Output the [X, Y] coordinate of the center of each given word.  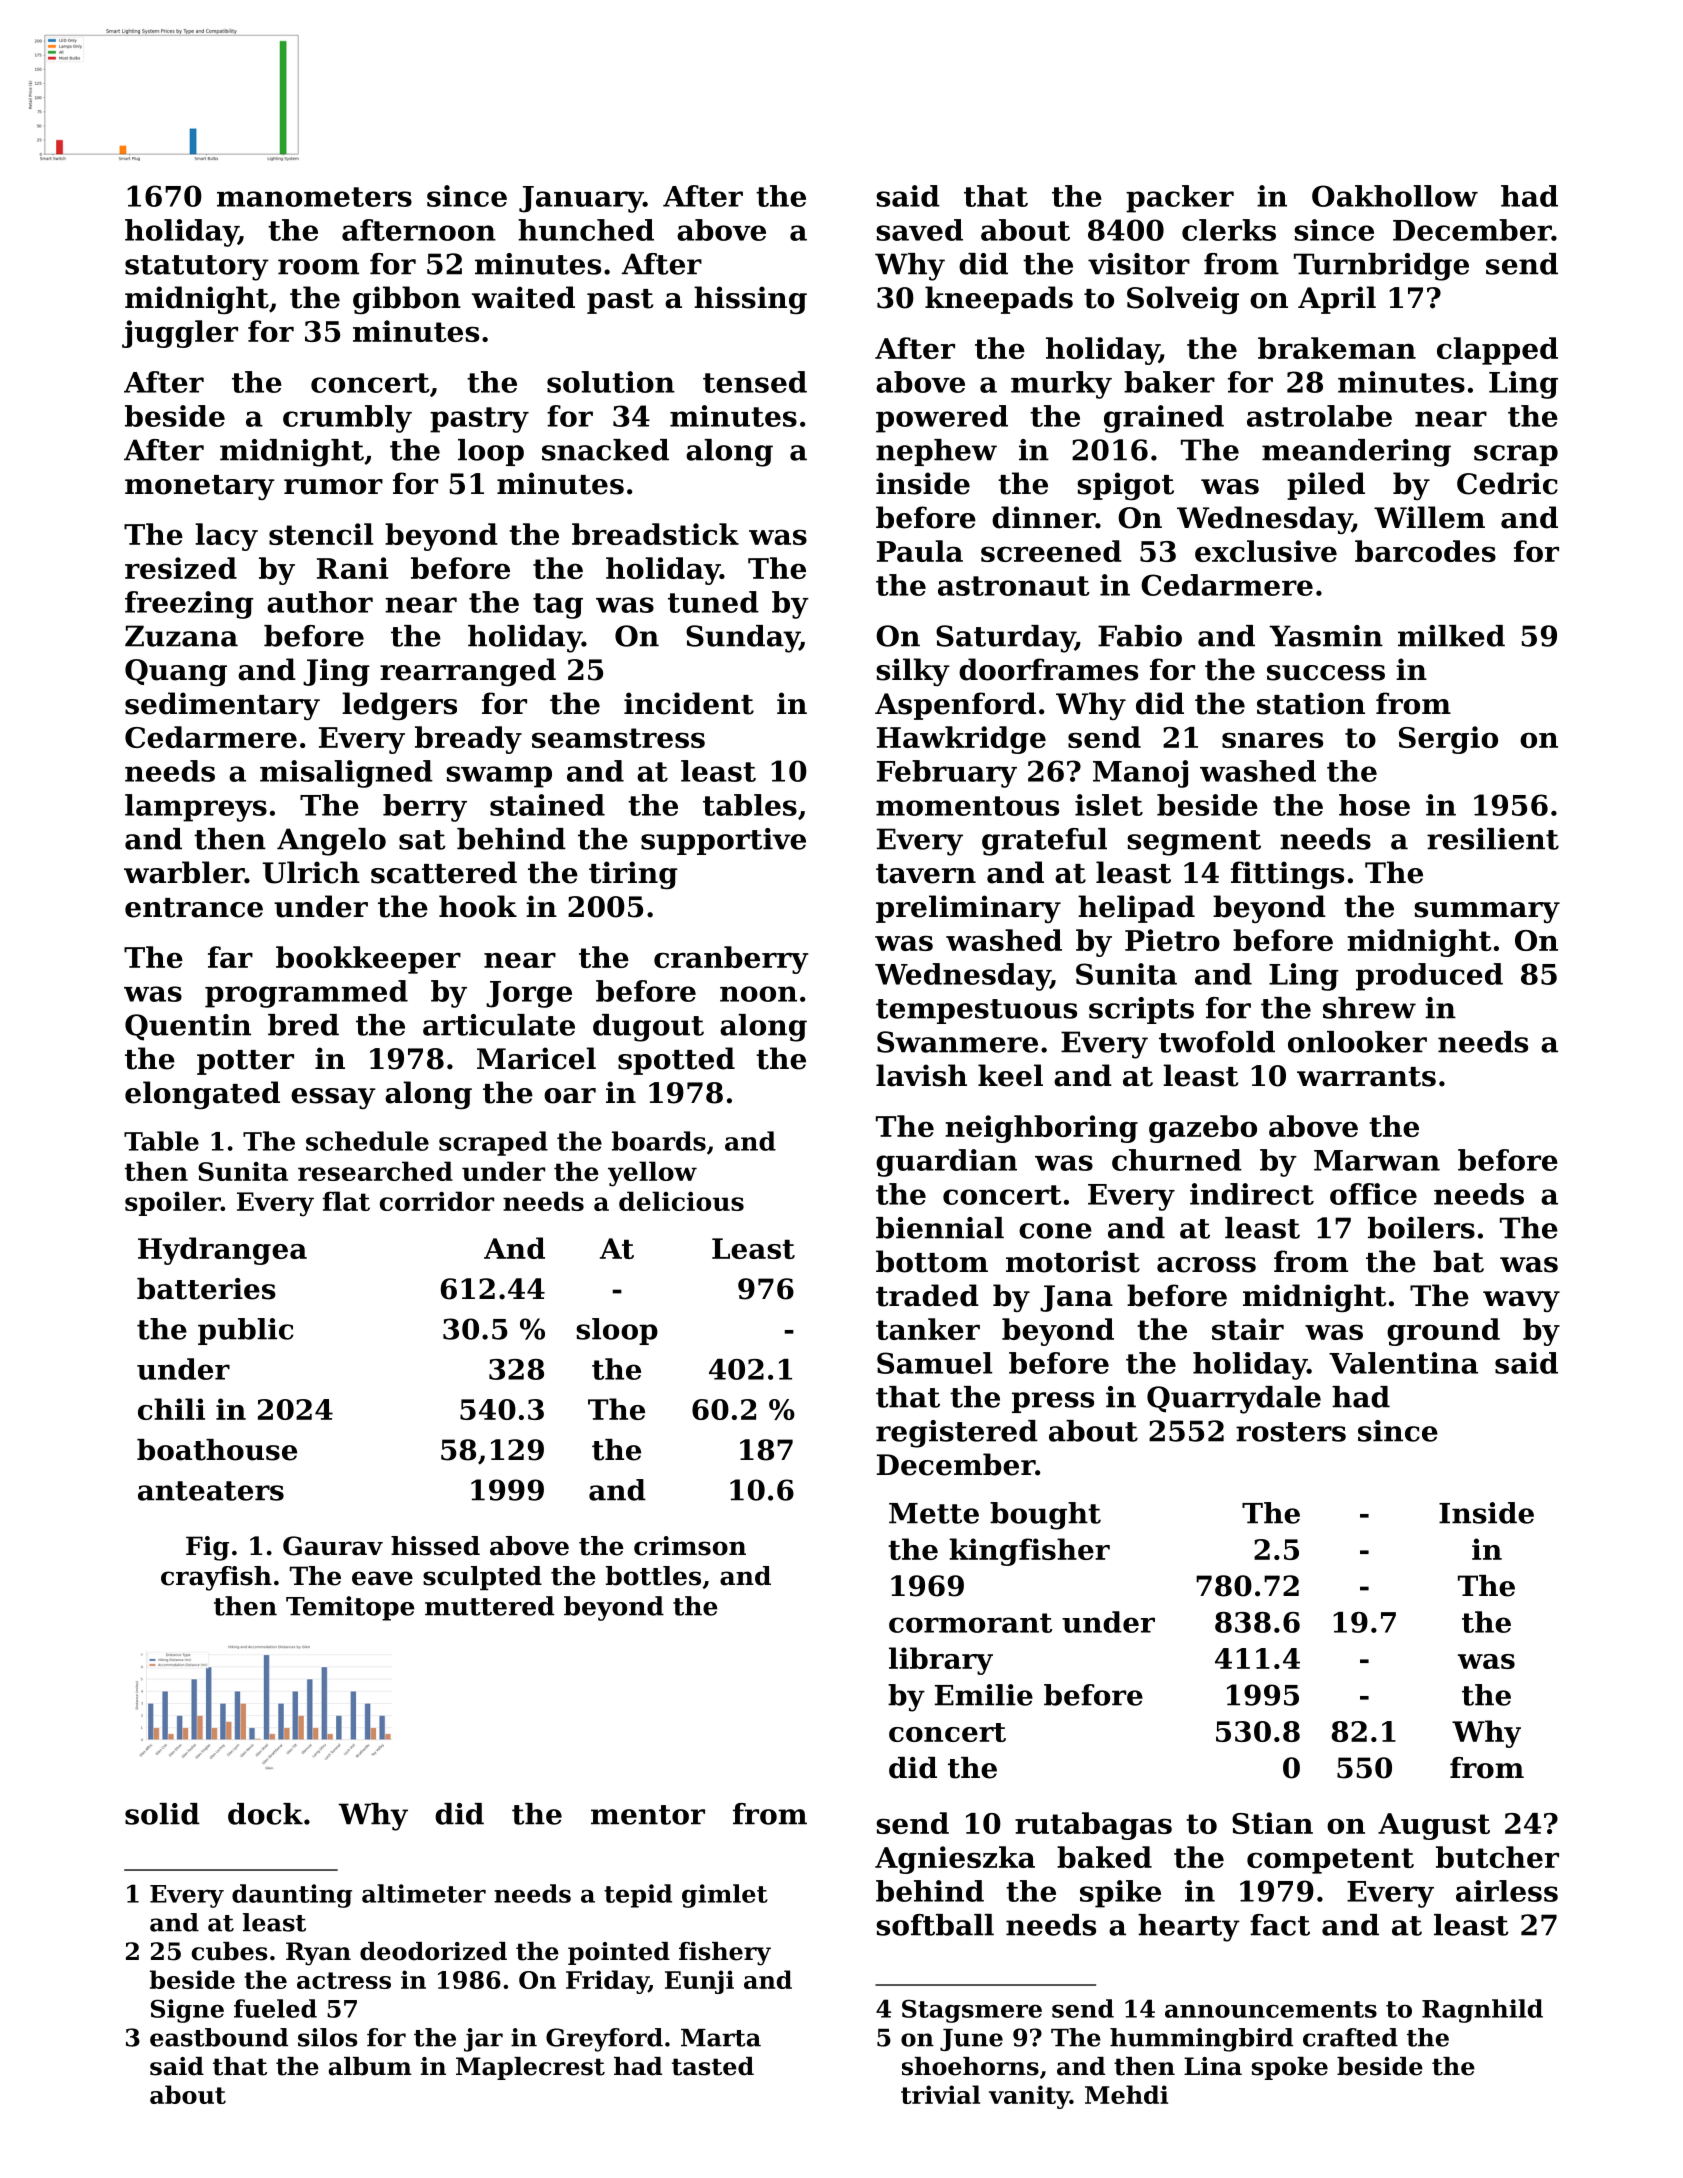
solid [162, 1814]
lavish [921, 1075]
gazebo [1203, 1129]
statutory [197, 268]
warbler [184, 872]
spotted [676, 1061]
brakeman [1337, 348]
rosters [1291, 1432]
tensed [755, 382]
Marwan [1377, 1160]
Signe [187, 2011]
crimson [690, 1546]
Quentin [188, 1027]
